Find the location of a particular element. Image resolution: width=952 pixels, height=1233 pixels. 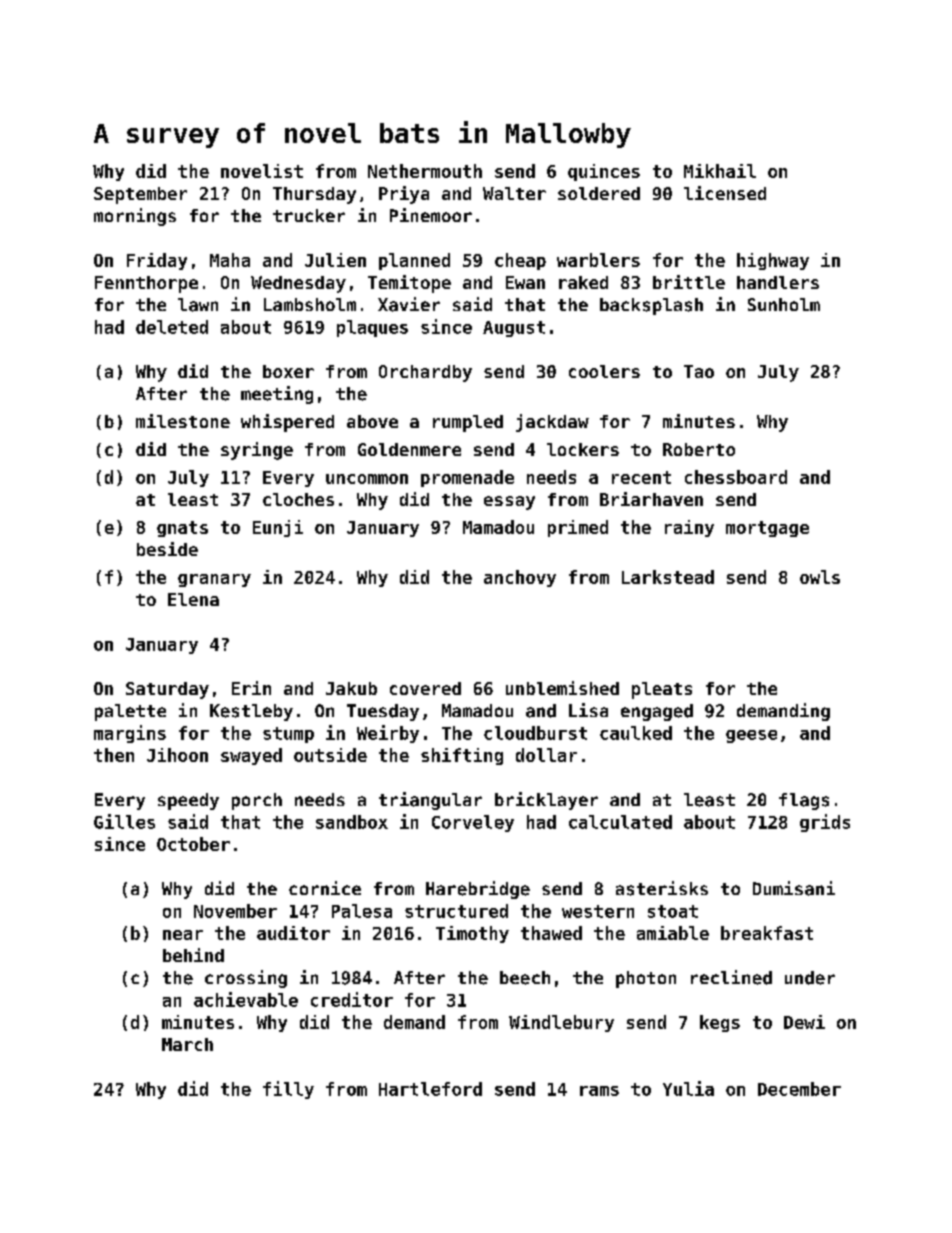

Dewi is located at coordinates (804, 1022).
